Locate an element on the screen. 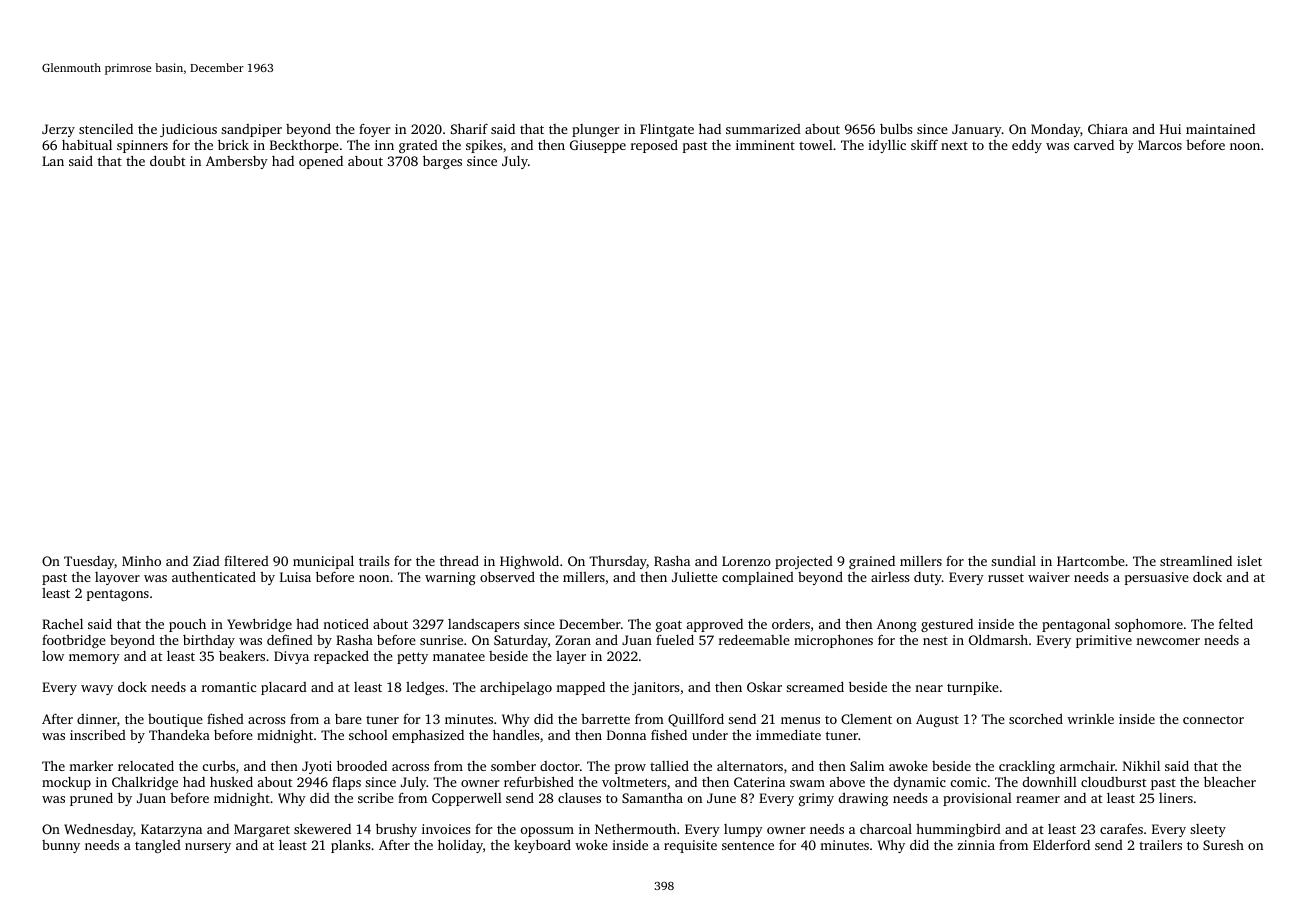 This screenshot has height=924, width=1308. Lorenzo is located at coordinates (746, 561).
